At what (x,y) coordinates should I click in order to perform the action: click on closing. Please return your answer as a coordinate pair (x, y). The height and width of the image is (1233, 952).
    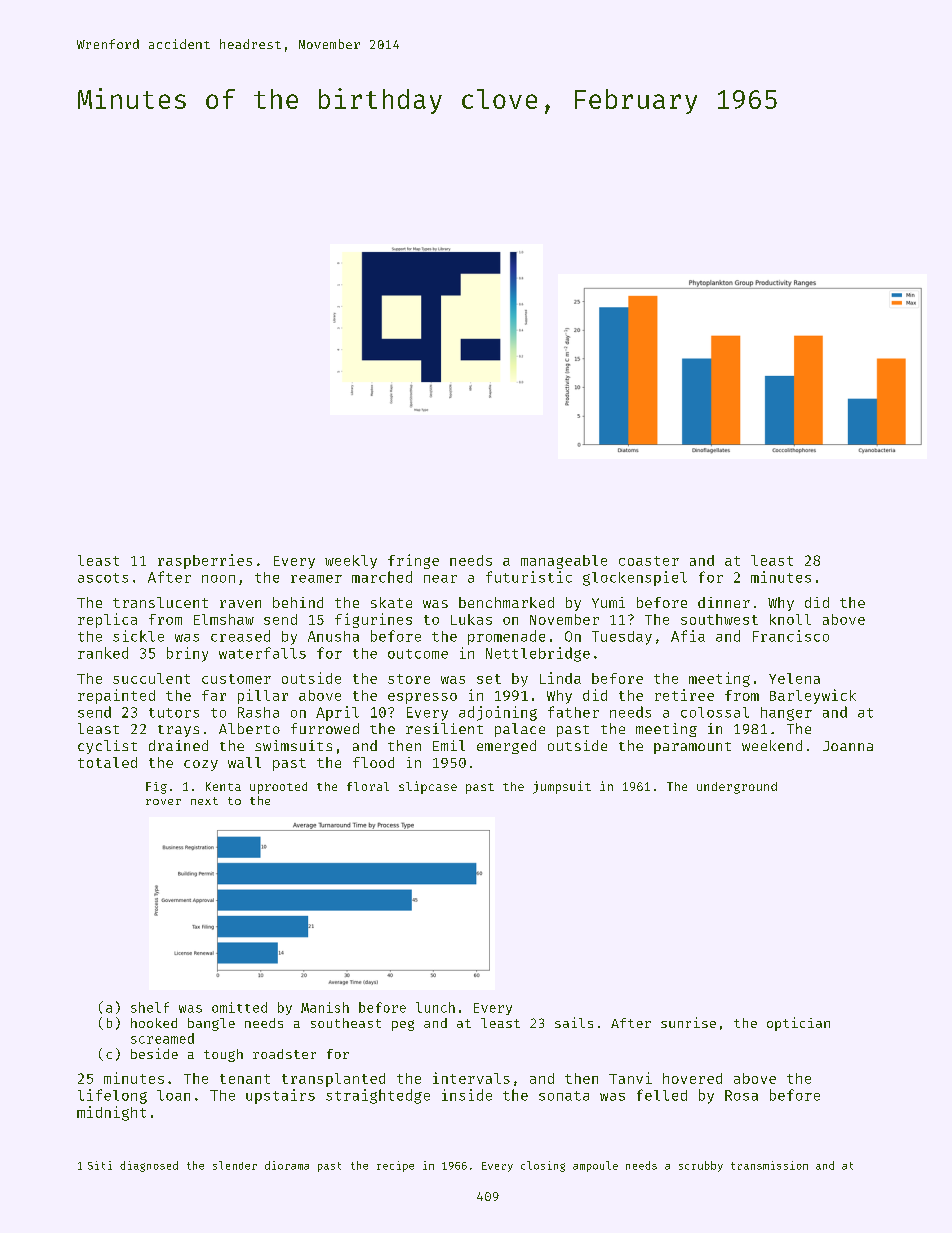
    Looking at the image, I should click on (543, 1166).
